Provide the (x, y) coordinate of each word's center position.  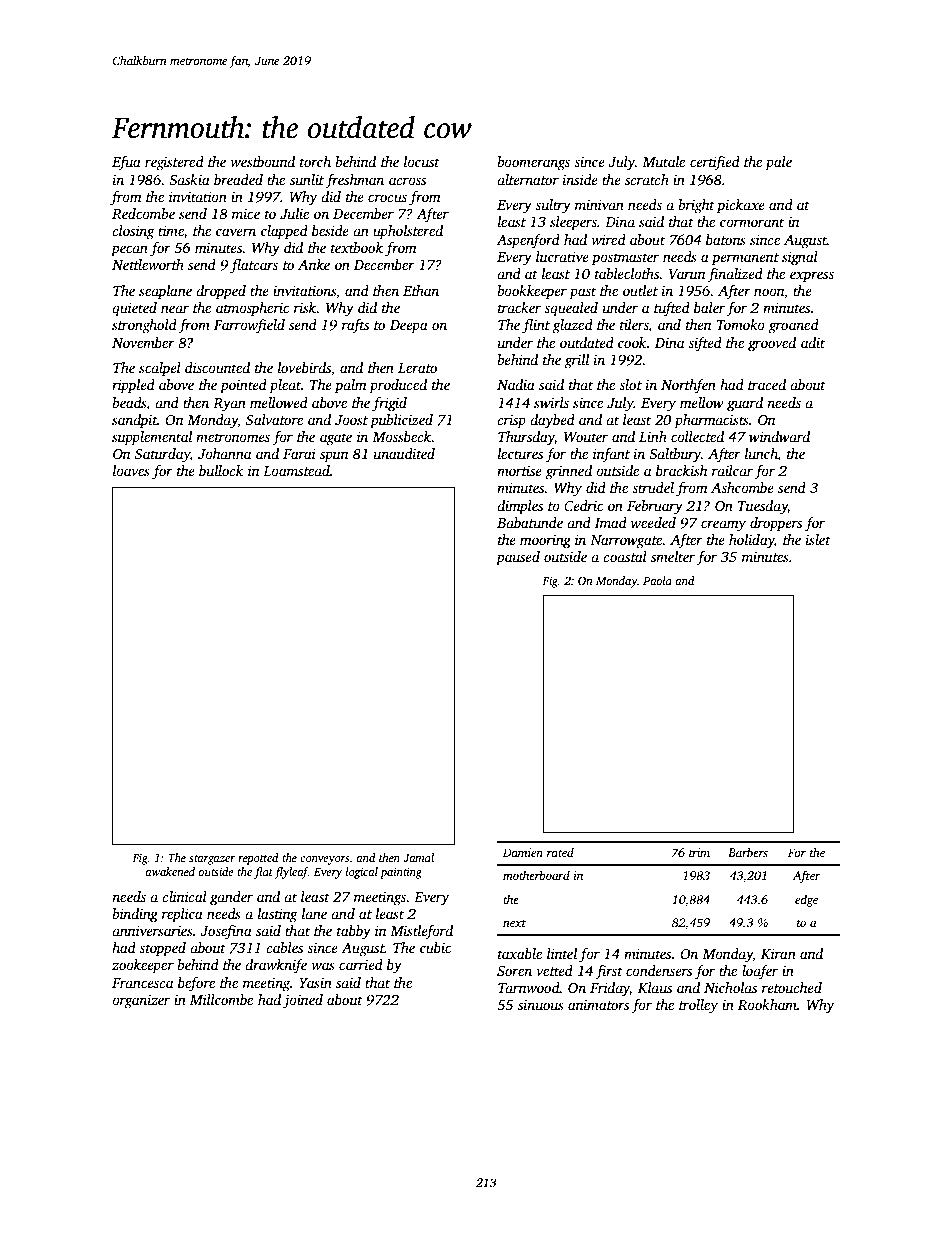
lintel (562, 953)
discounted (217, 367)
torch (315, 161)
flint (536, 326)
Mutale (663, 161)
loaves (131, 470)
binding (135, 915)
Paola (657, 580)
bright (696, 206)
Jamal (418, 857)
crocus (387, 198)
